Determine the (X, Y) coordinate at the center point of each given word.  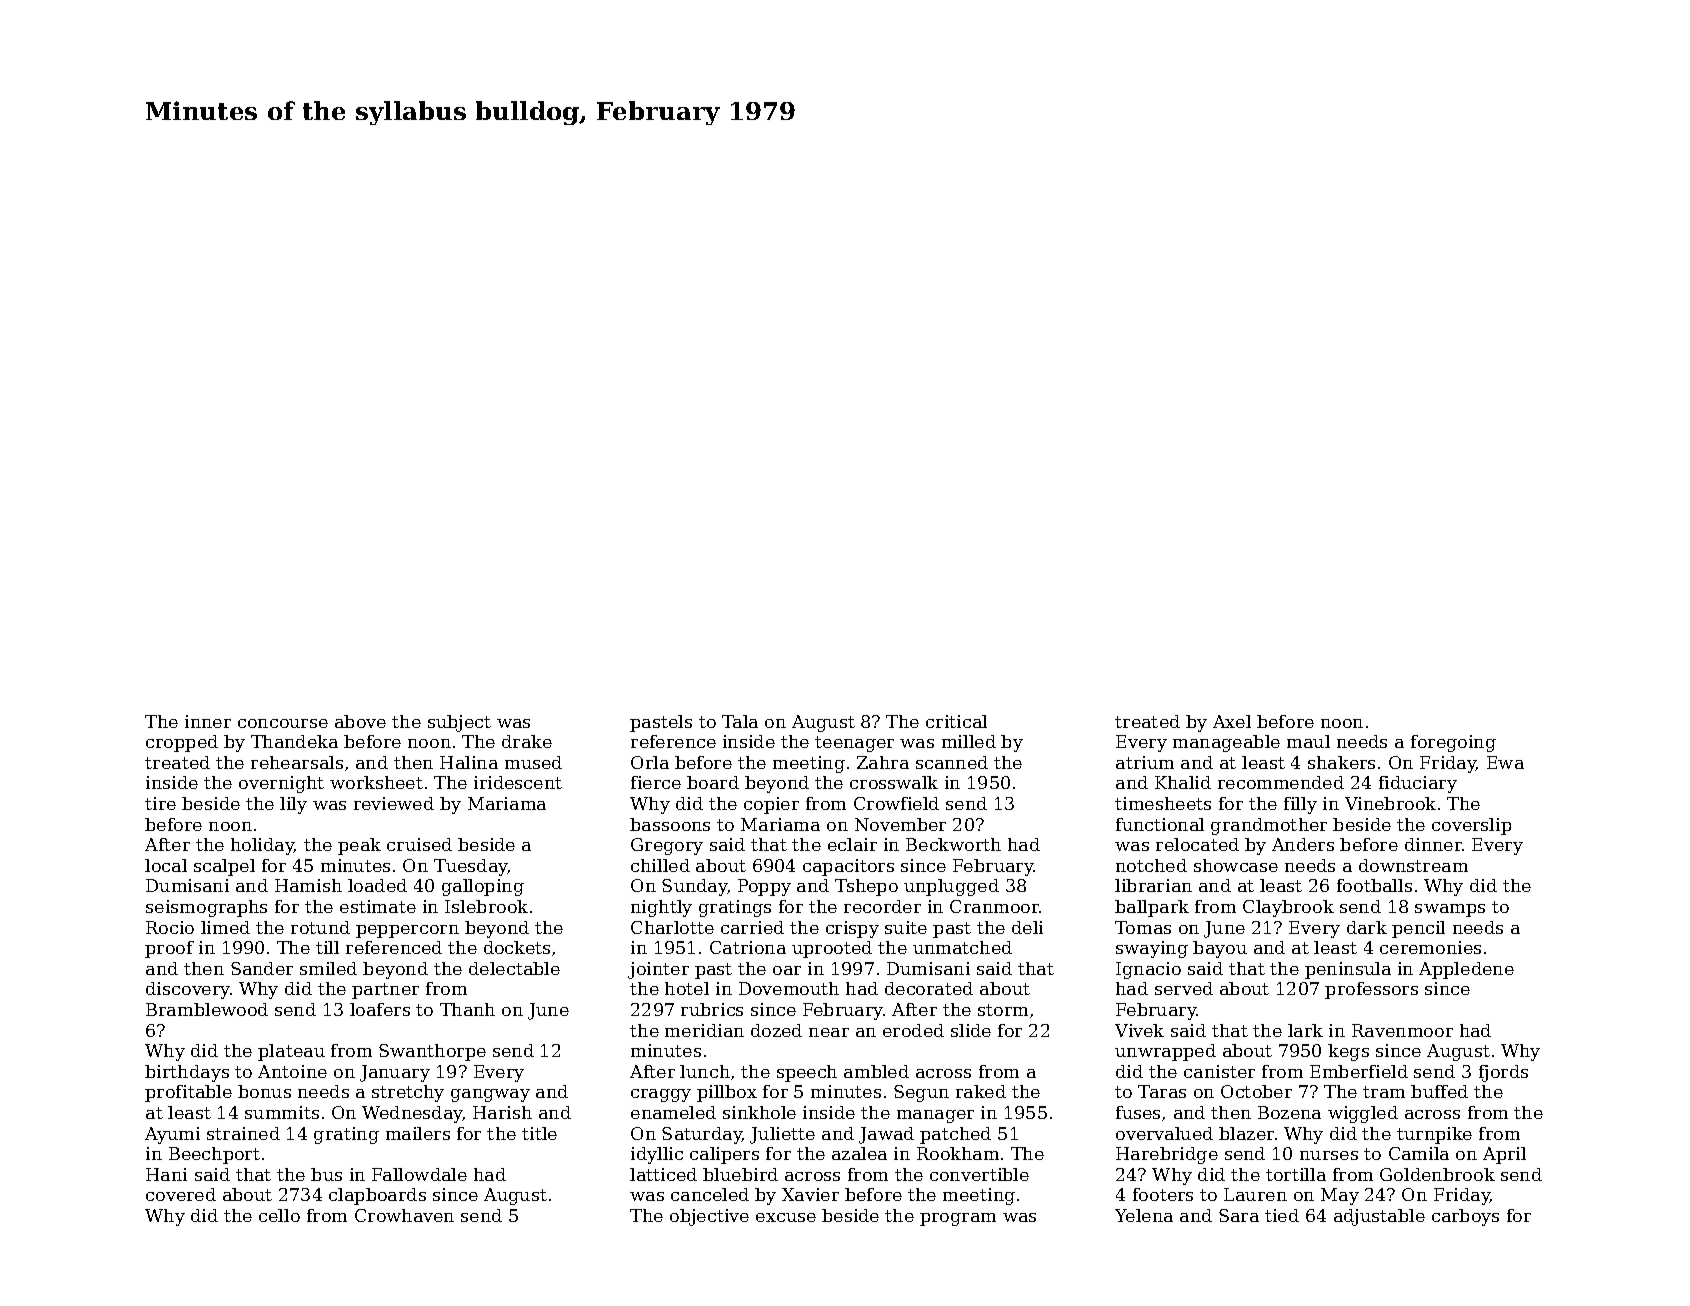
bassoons (670, 824)
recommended (1281, 782)
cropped (182, 743)
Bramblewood (207, 1009)
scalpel (224, 867)
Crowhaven (404, 1215)
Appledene (1466, 970)
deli (1027, 927)
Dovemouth (789, 988)
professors (1371, 990)
